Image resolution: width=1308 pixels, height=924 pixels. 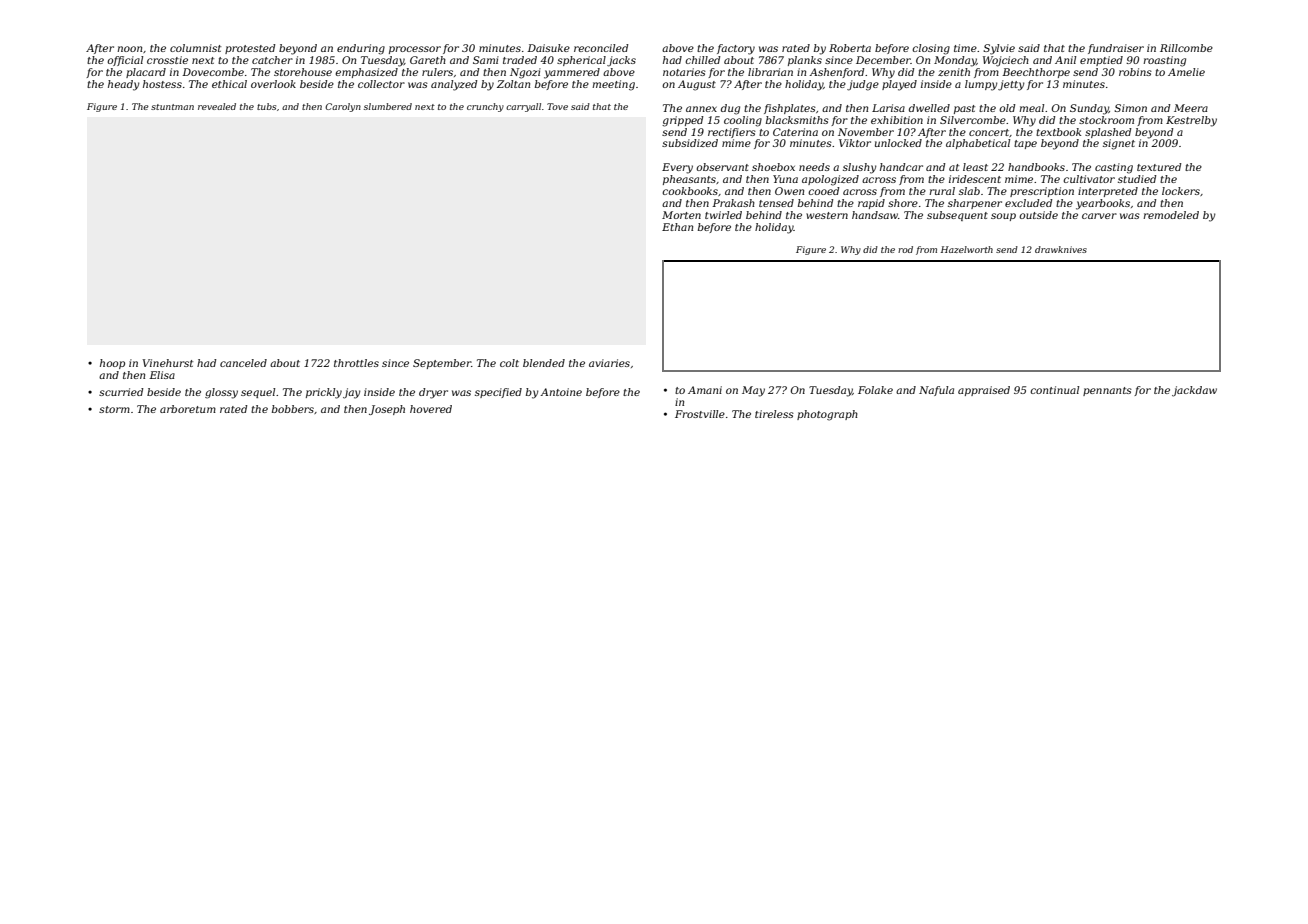 I want to click on gripped, so click(x=682, y=121).
